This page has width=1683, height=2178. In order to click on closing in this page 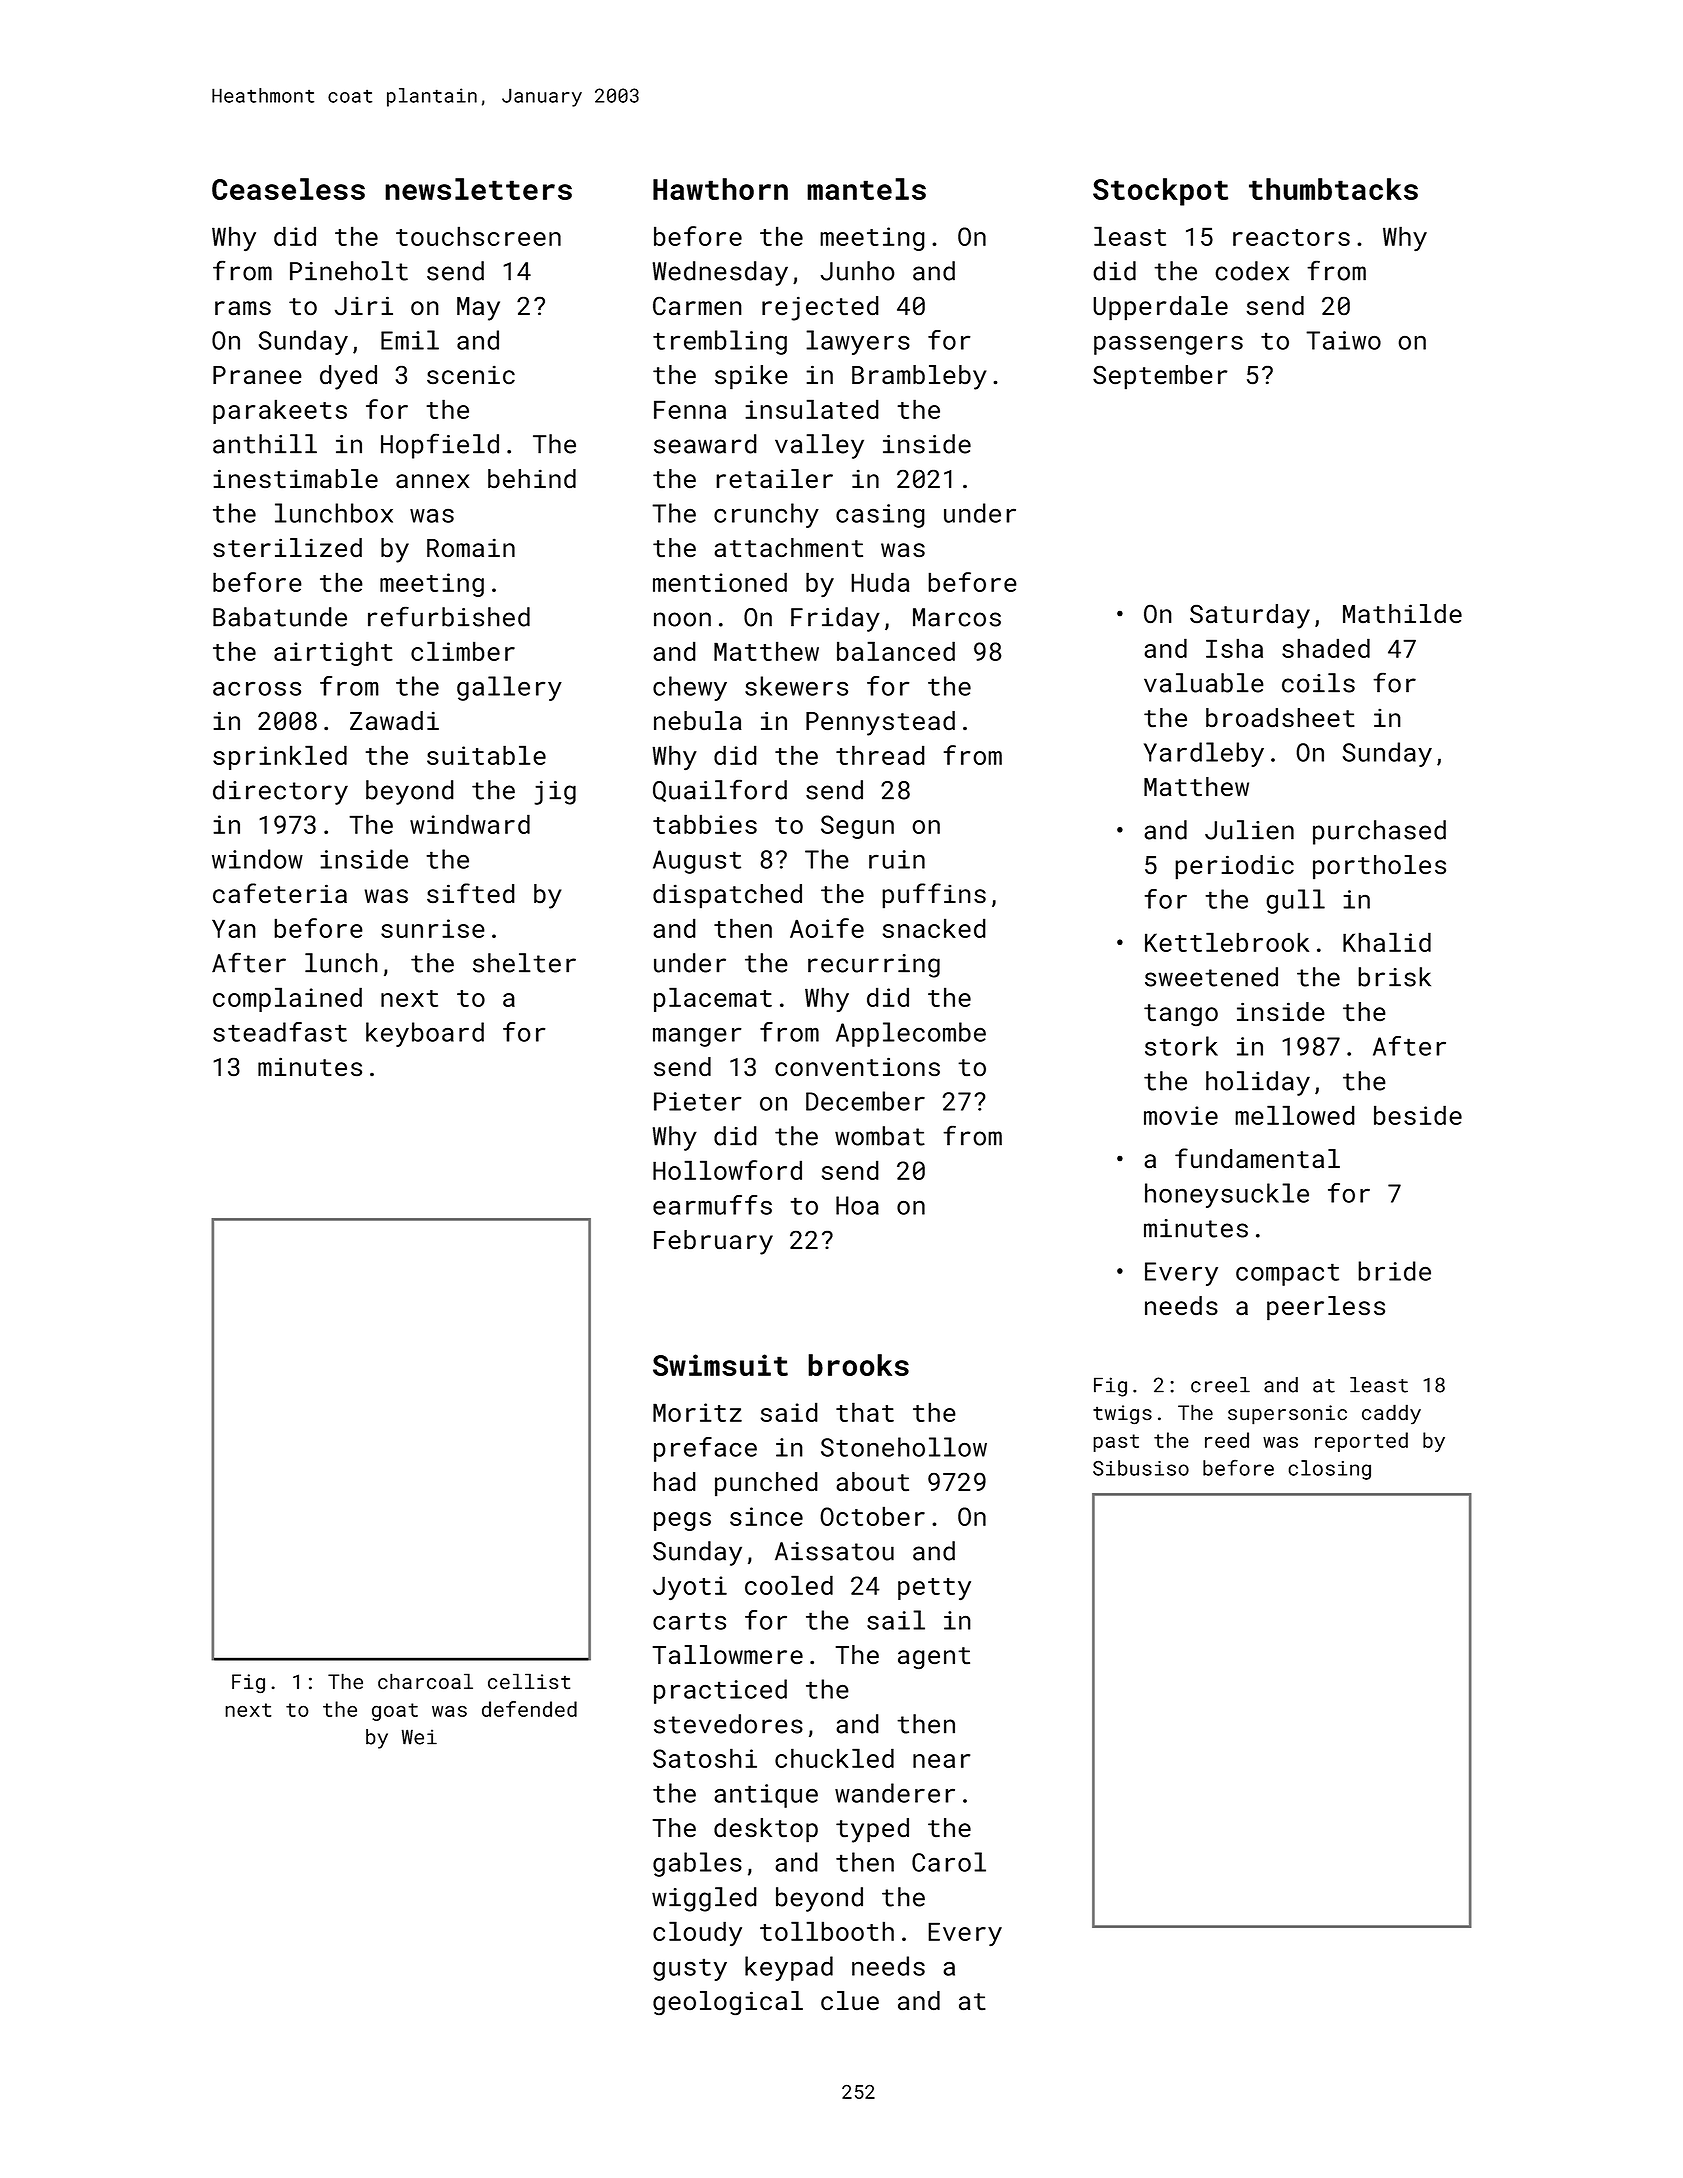, I will do `click(1330, 1470)`.
